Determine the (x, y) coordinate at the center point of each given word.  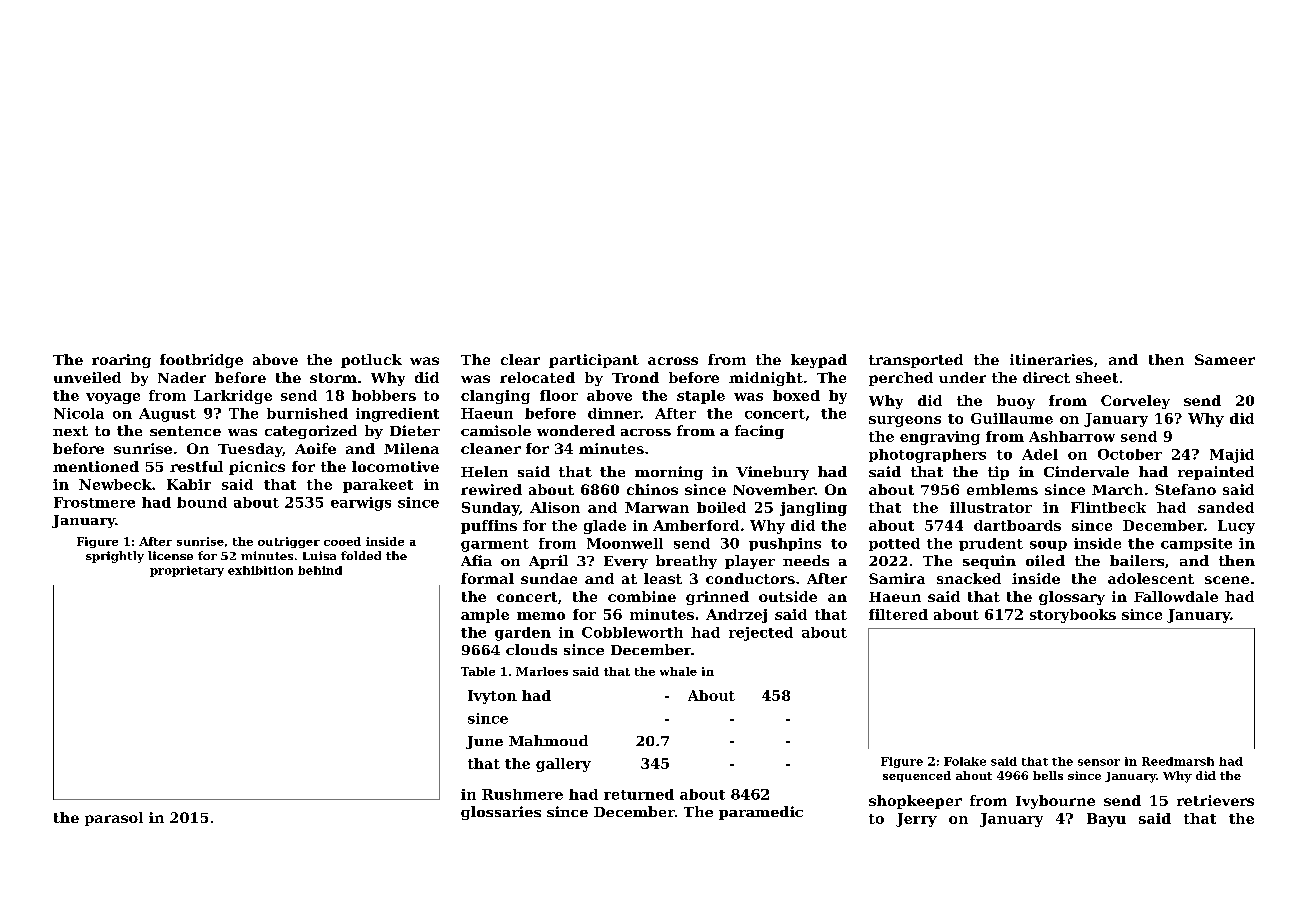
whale (678, 671)
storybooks (1073, 616)
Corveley (1135, 402)
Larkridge (233, 397)
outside (788, 596)
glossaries (501, 813)
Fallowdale (1176, 596)
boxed (796, 395)
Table (478, 671)
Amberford (696, 525)
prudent (991, 544)
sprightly (115, 557)
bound (202, 502)
